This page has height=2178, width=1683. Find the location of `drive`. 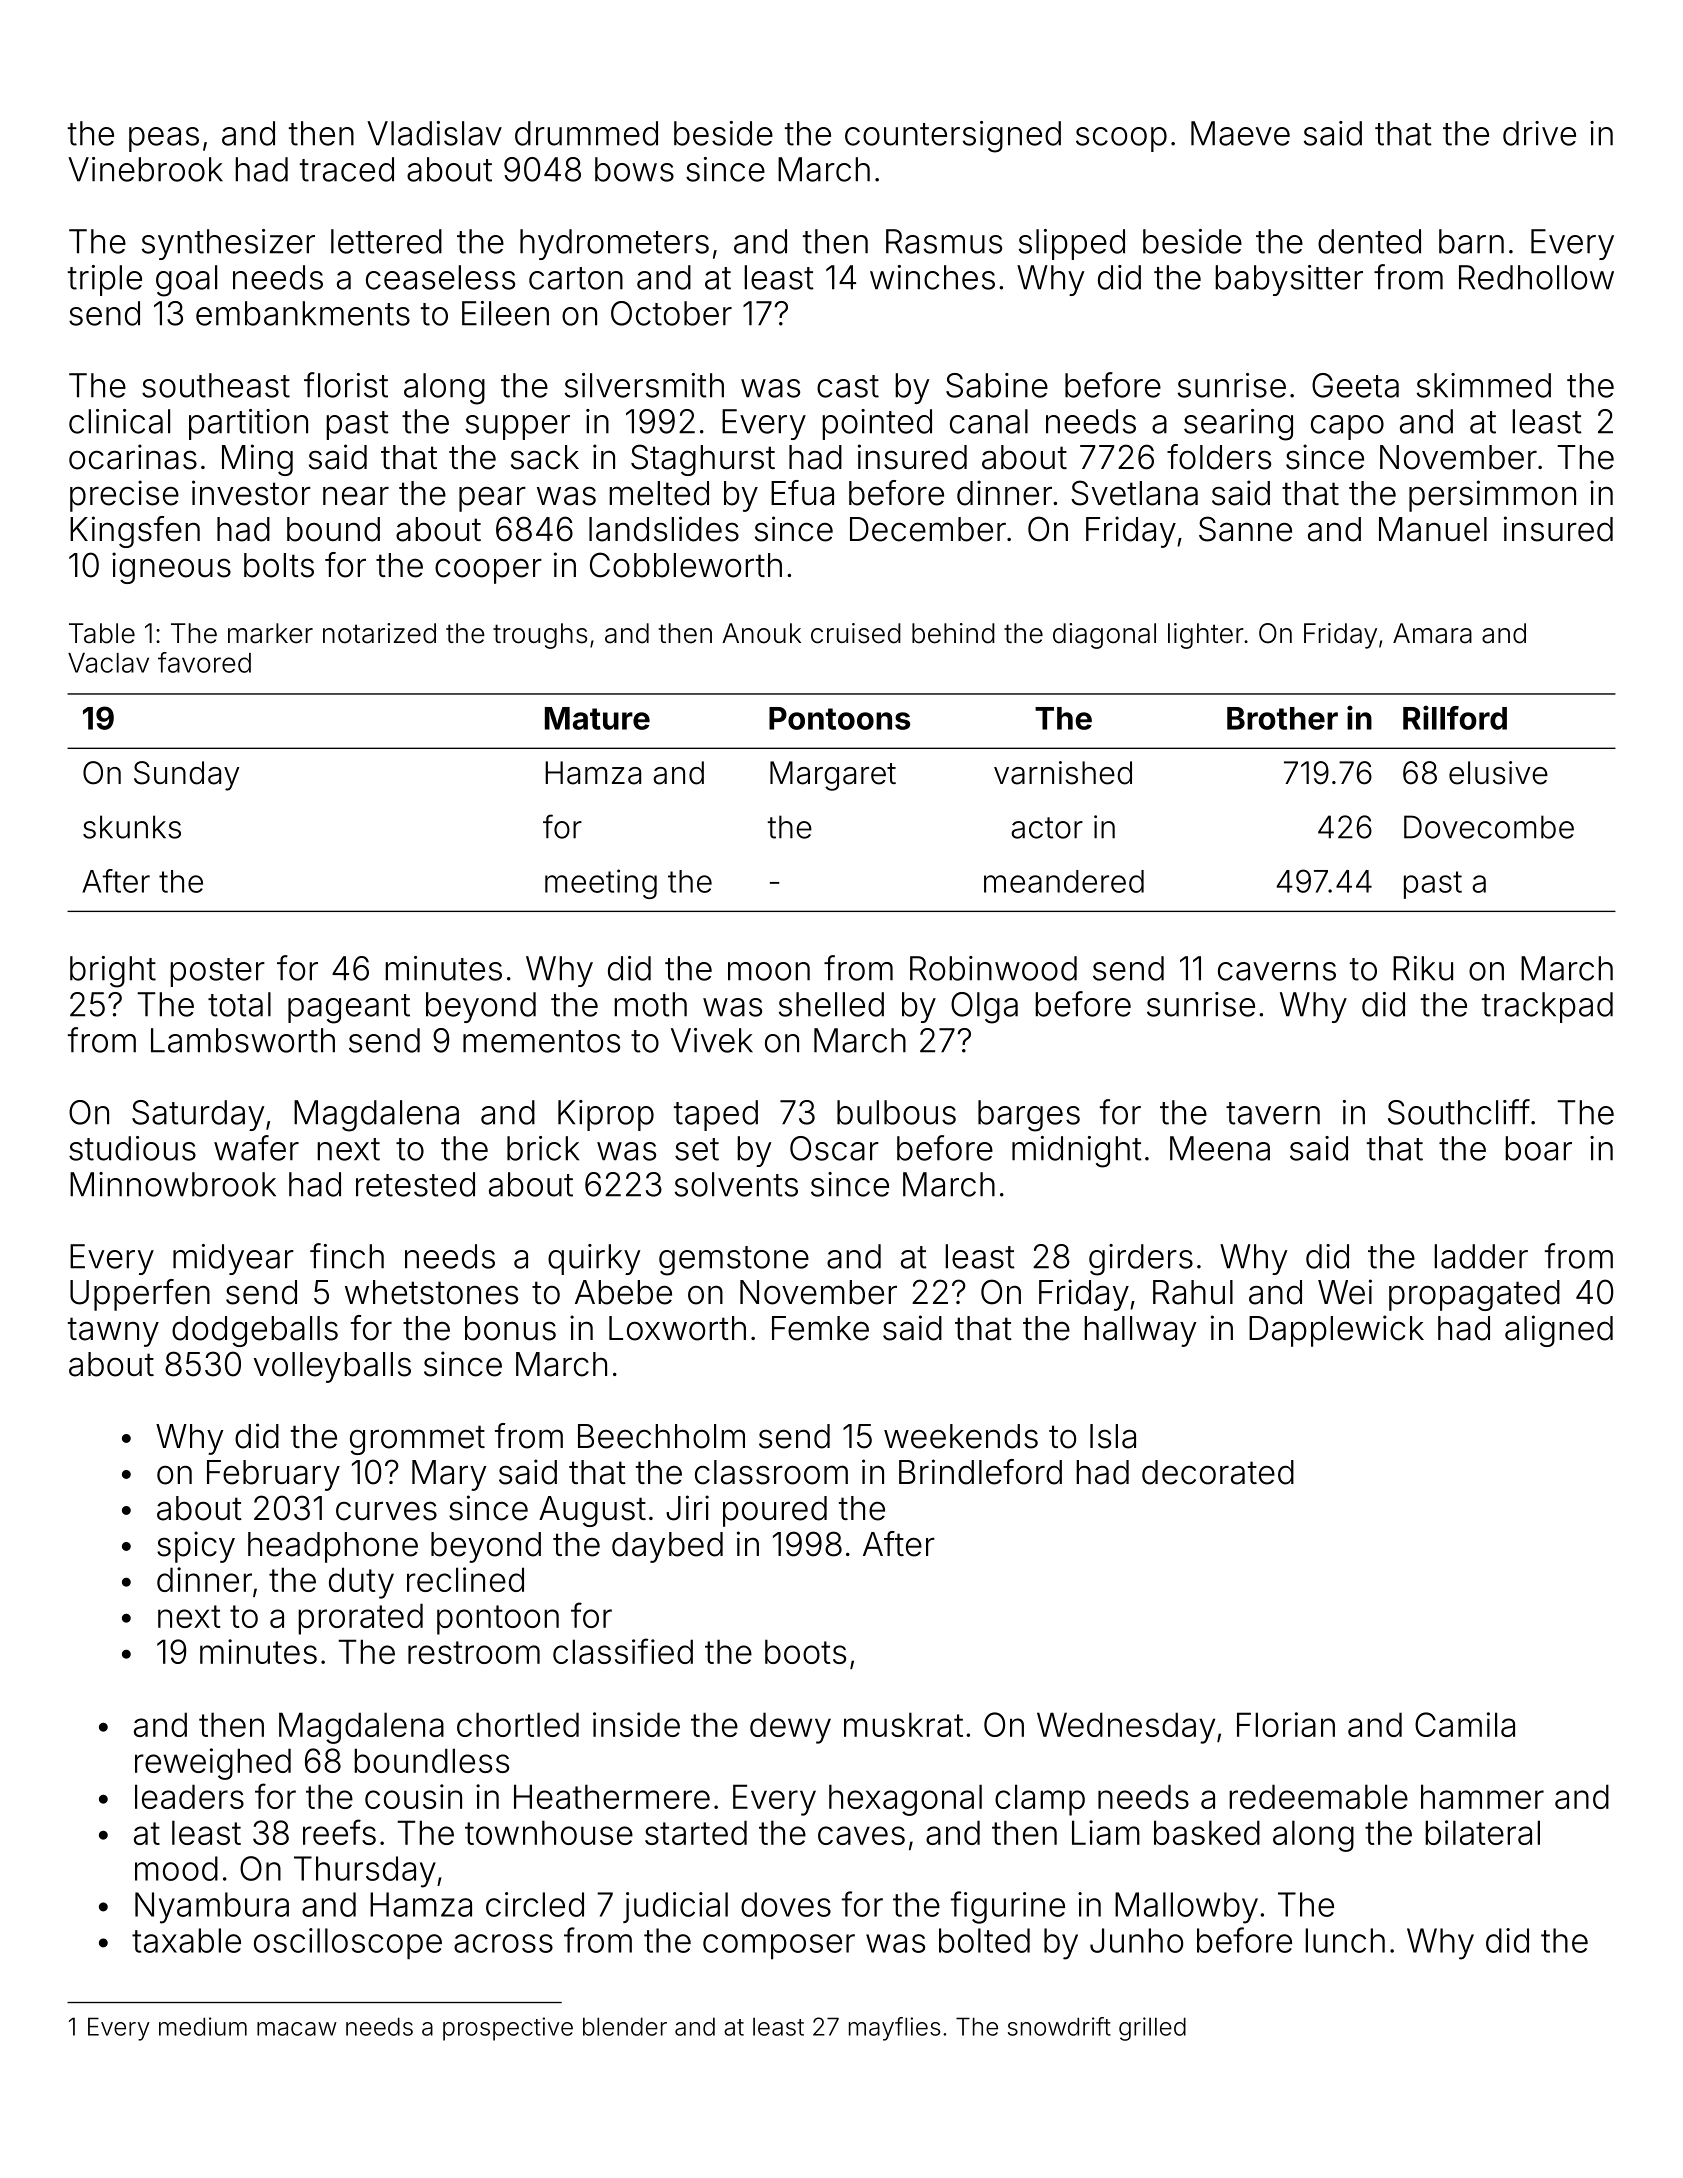

drive is located at coordinates (1539, 133).
